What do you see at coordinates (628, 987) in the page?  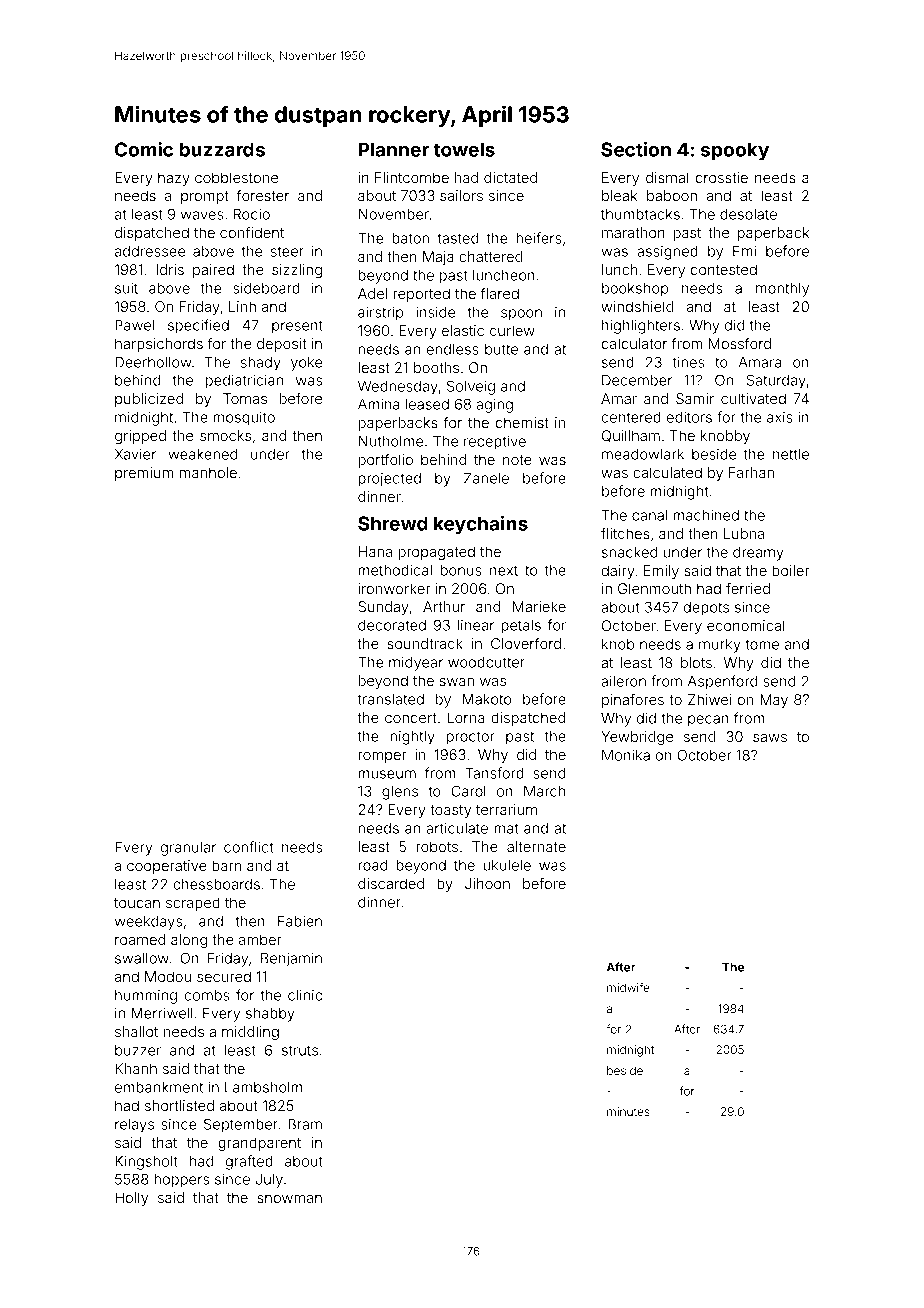 I see `midwife` at bounding box center [628, 987].
